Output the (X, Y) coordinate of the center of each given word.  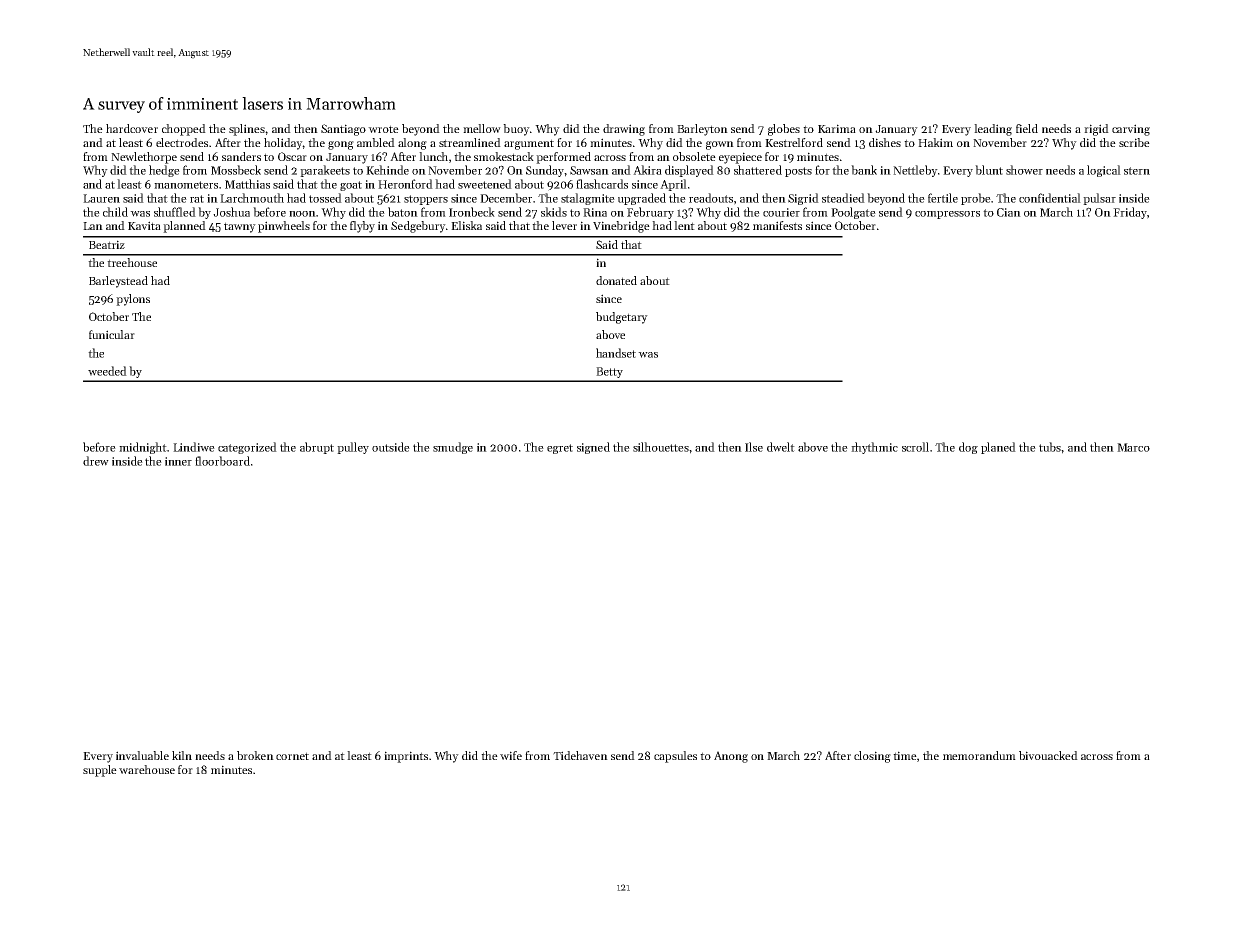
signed (593, 448)
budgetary (622, 318)
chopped (184, 130)
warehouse (147, 769)
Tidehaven (580, 755)
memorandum (979, 755)
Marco (1133, 447)
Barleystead (118, 282)
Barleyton (702, 130)
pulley (353, 448)
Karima (837, 128)
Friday (1130, 213)
